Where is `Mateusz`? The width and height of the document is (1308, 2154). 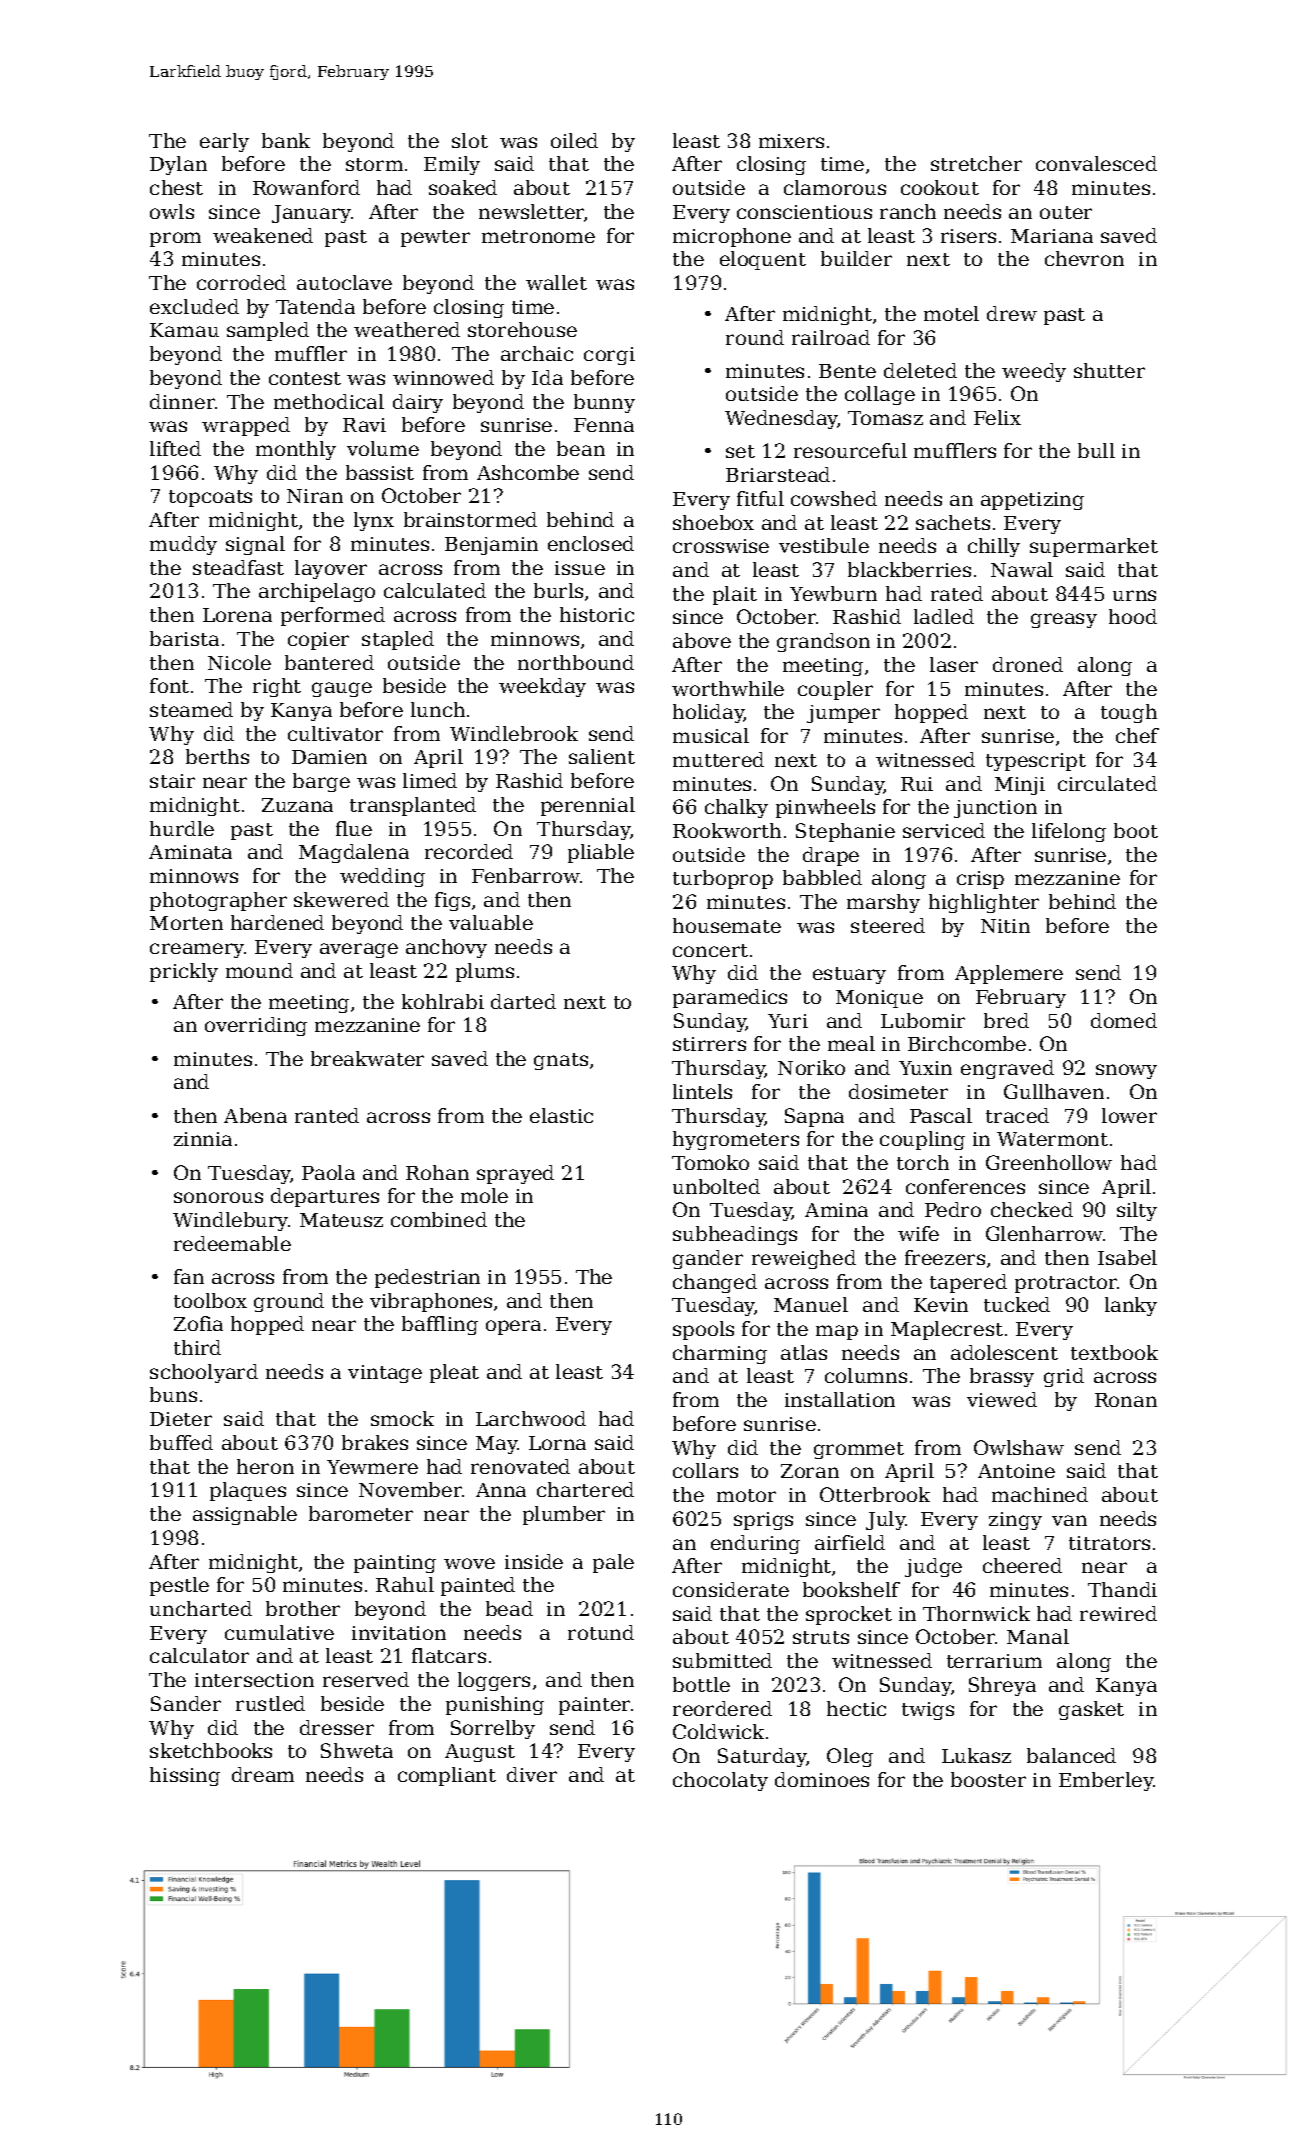
Mateusz is located at coordinates (341, 1220).
